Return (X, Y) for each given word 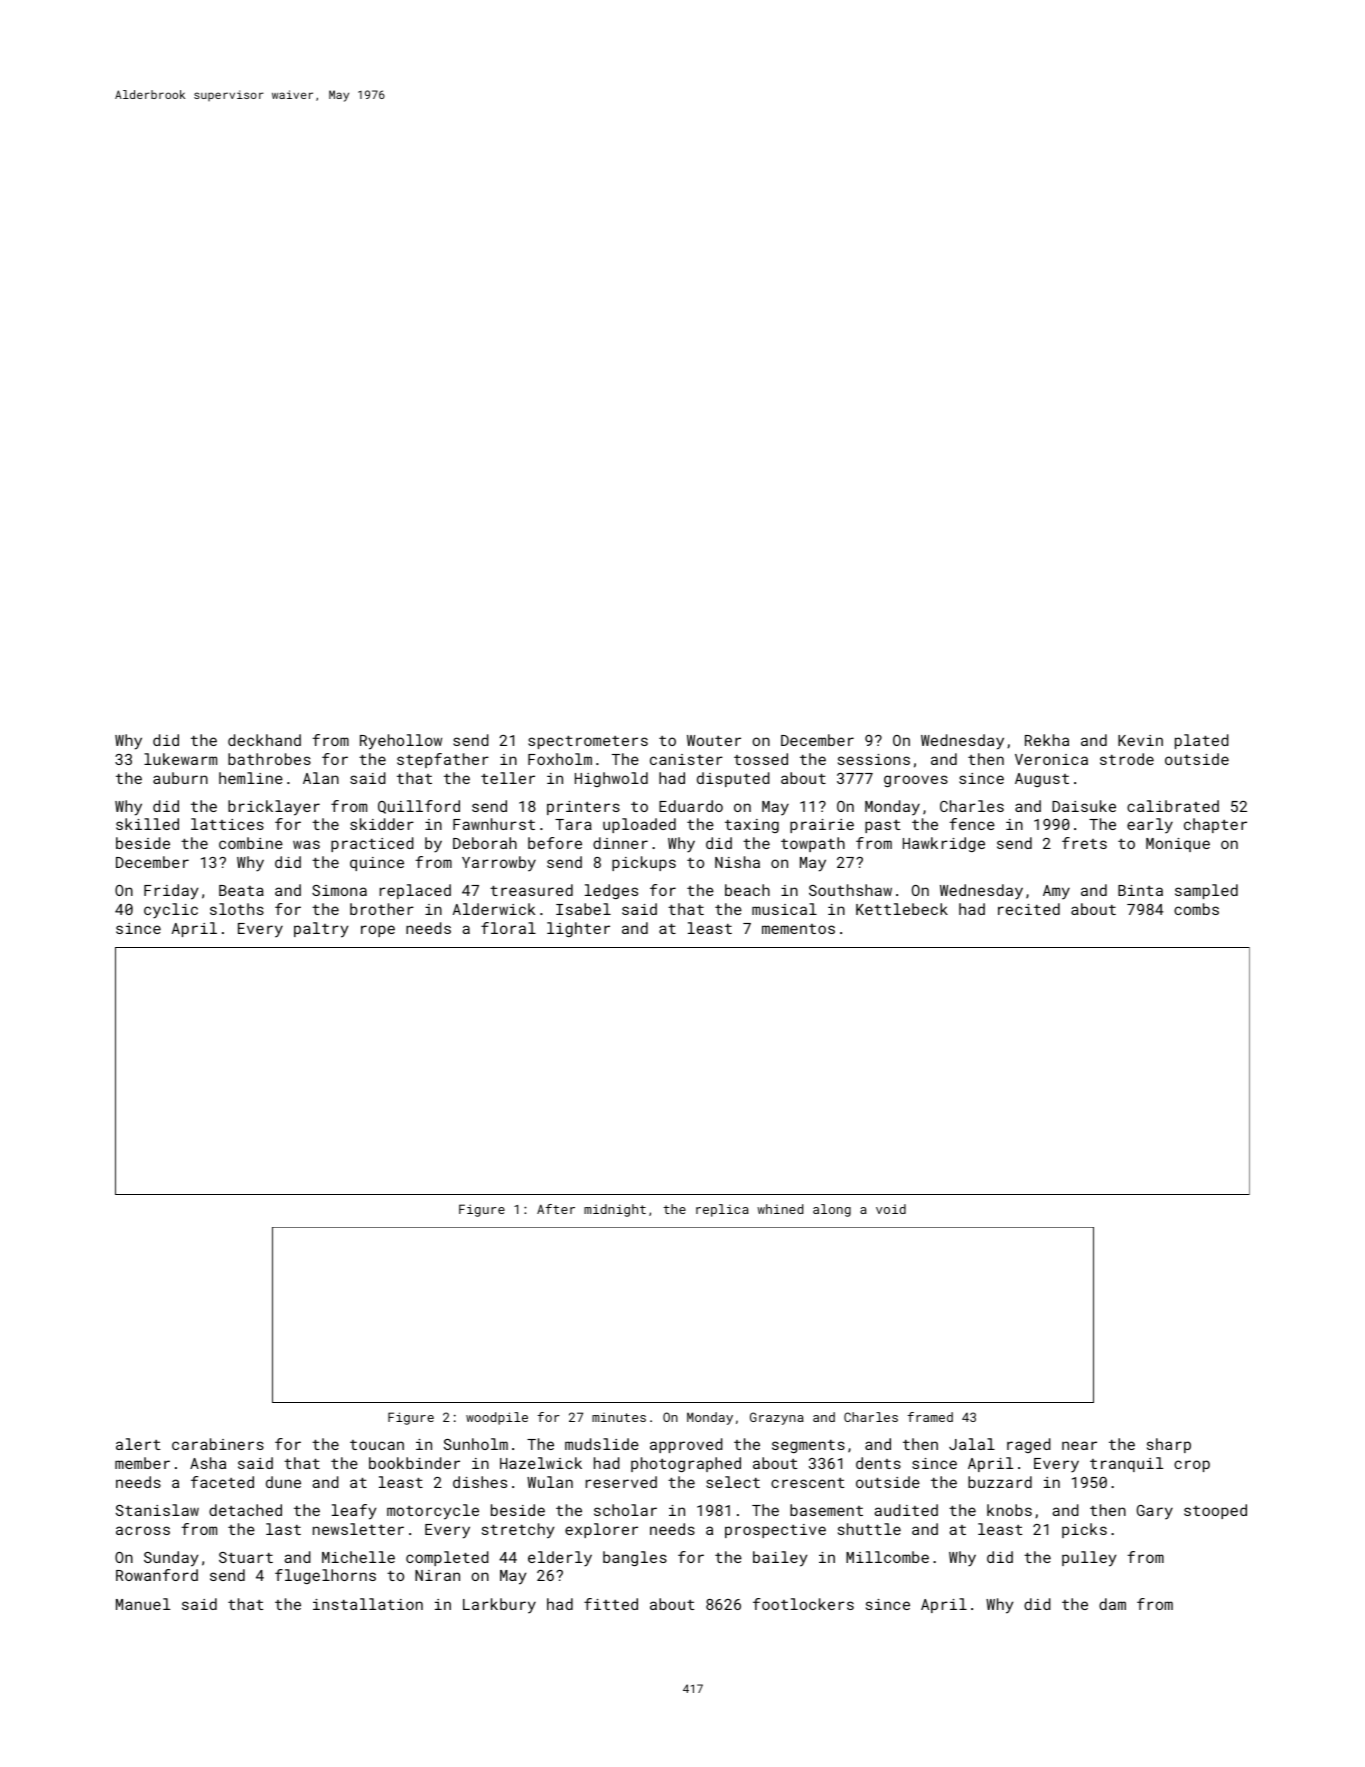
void (891, 1209)
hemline (251, 778)
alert (138, 1444)
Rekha (1047, 740)
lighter (578, 929)
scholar (625, 1510)
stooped (1215, 1511)
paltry (321, 930)
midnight (615, 1210)
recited (1029, 909)
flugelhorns (325, 1576)
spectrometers (588, 742)
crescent (807, 1483)
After (556, 1209)
